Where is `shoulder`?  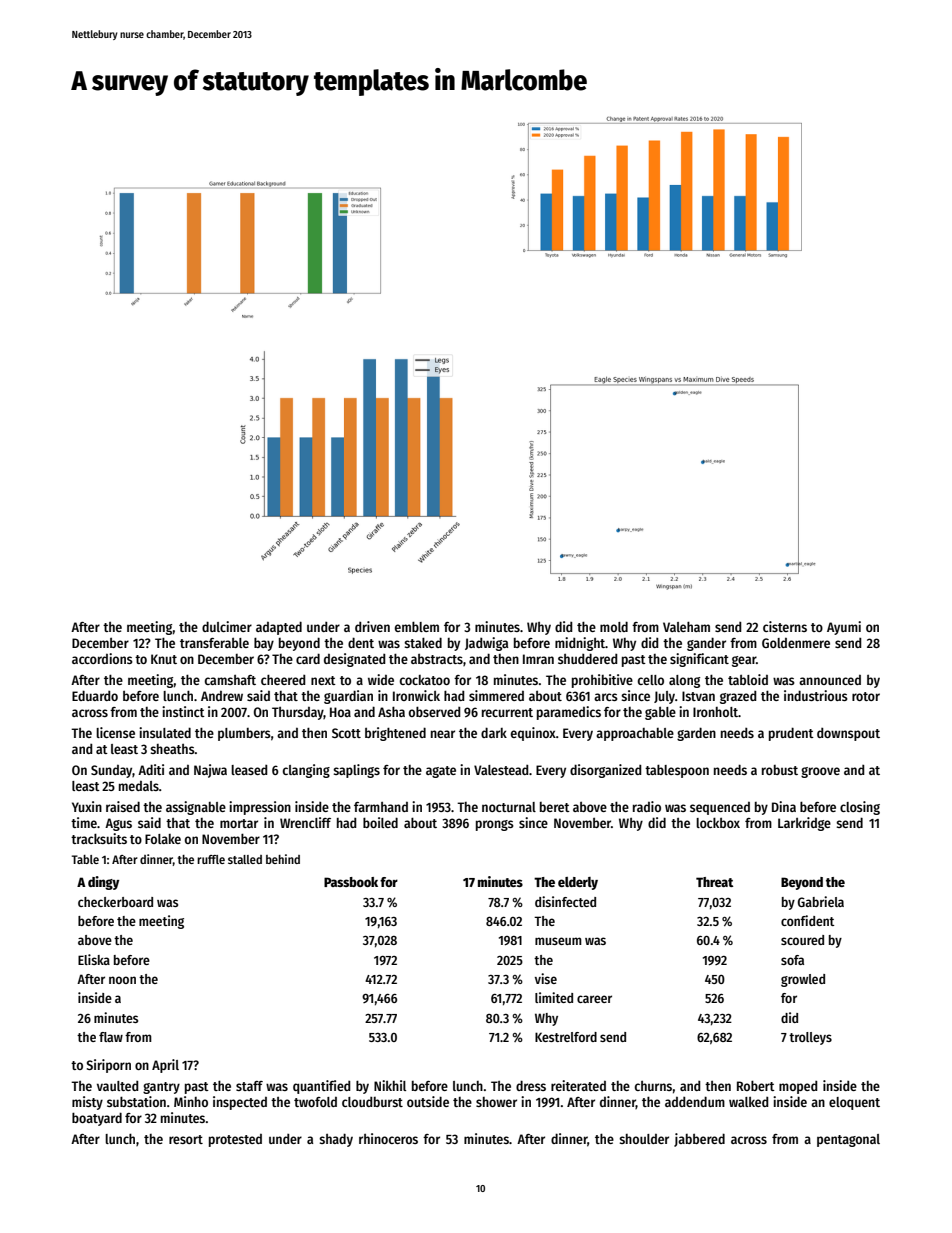
shoulder is located at coordinates (644, 1139).
